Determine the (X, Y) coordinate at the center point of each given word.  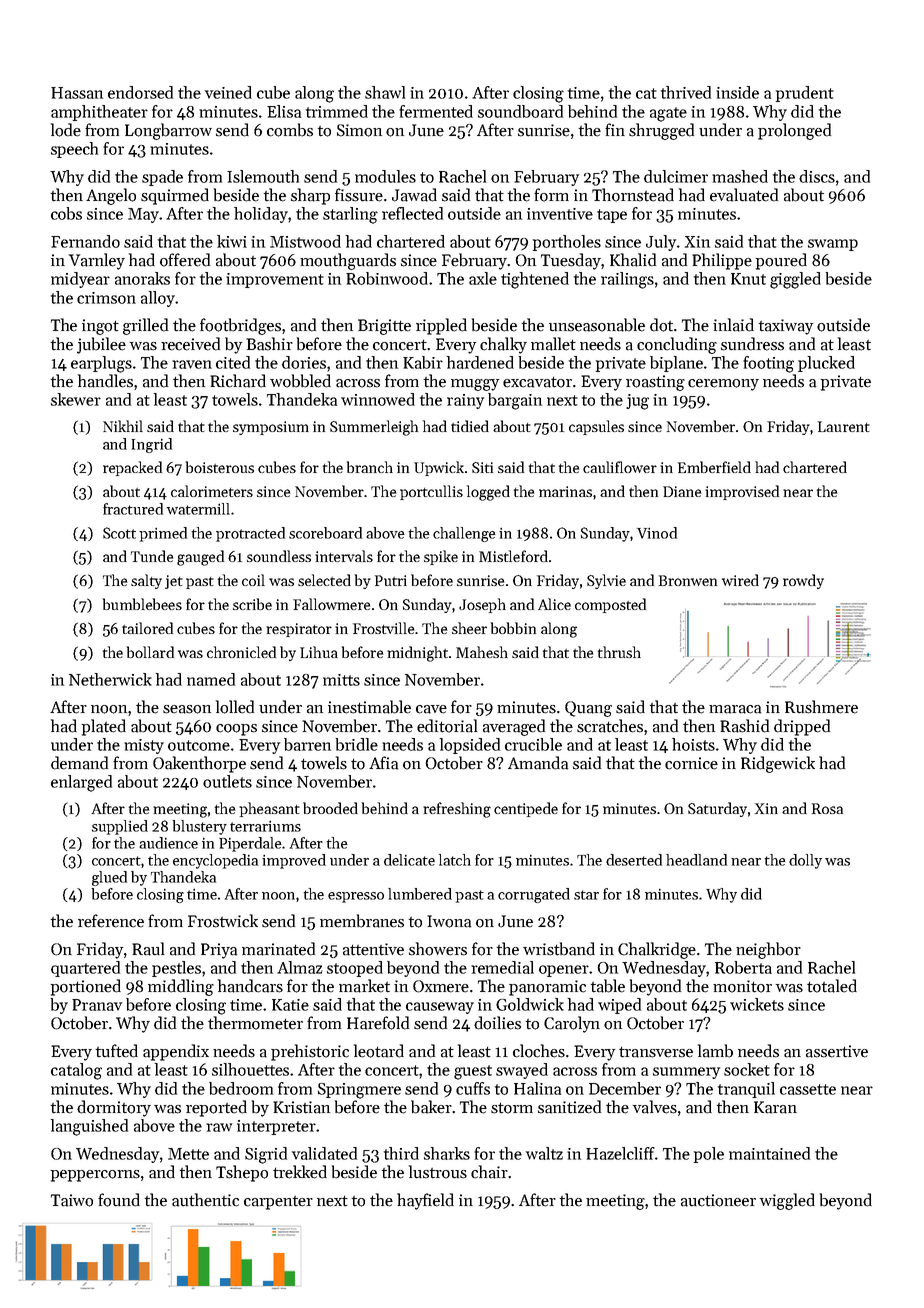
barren (307, 744)
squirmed (175, 196)
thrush (619, 652)
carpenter (278, 1203)
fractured (133, 509)
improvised (742, 492)
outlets (227, 781)
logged (488, 493)
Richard (238, 381)
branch (370, 467)
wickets (757, 1004)
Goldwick (530, 1004)
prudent (805, 94)
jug (637, 402)
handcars (250, 986)
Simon (359, 130)
